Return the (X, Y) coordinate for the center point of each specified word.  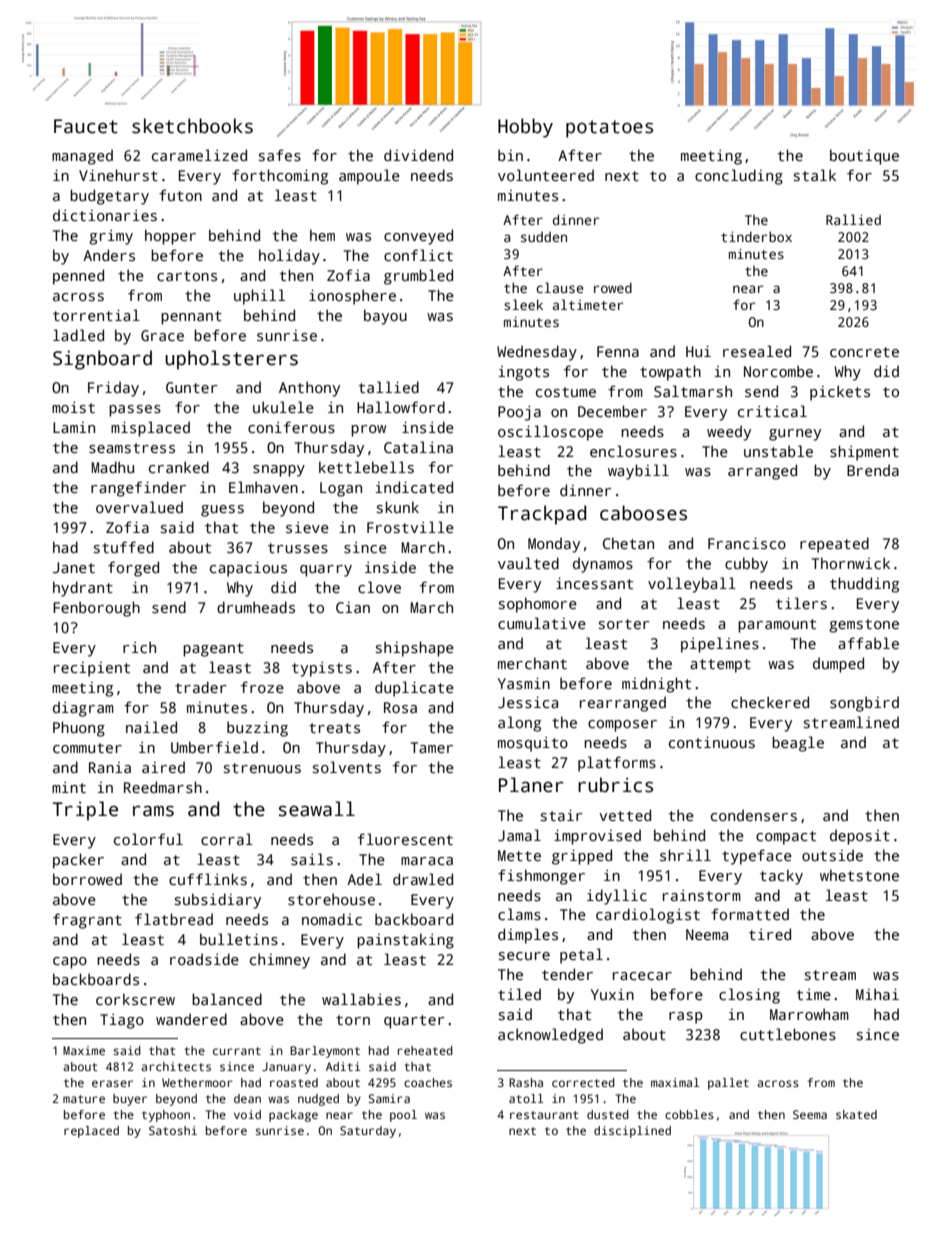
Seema (810, 1114)
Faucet (86, 126)
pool (403, 1116)
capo (70, 963)
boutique (864, 157)
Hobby (525, 128)
